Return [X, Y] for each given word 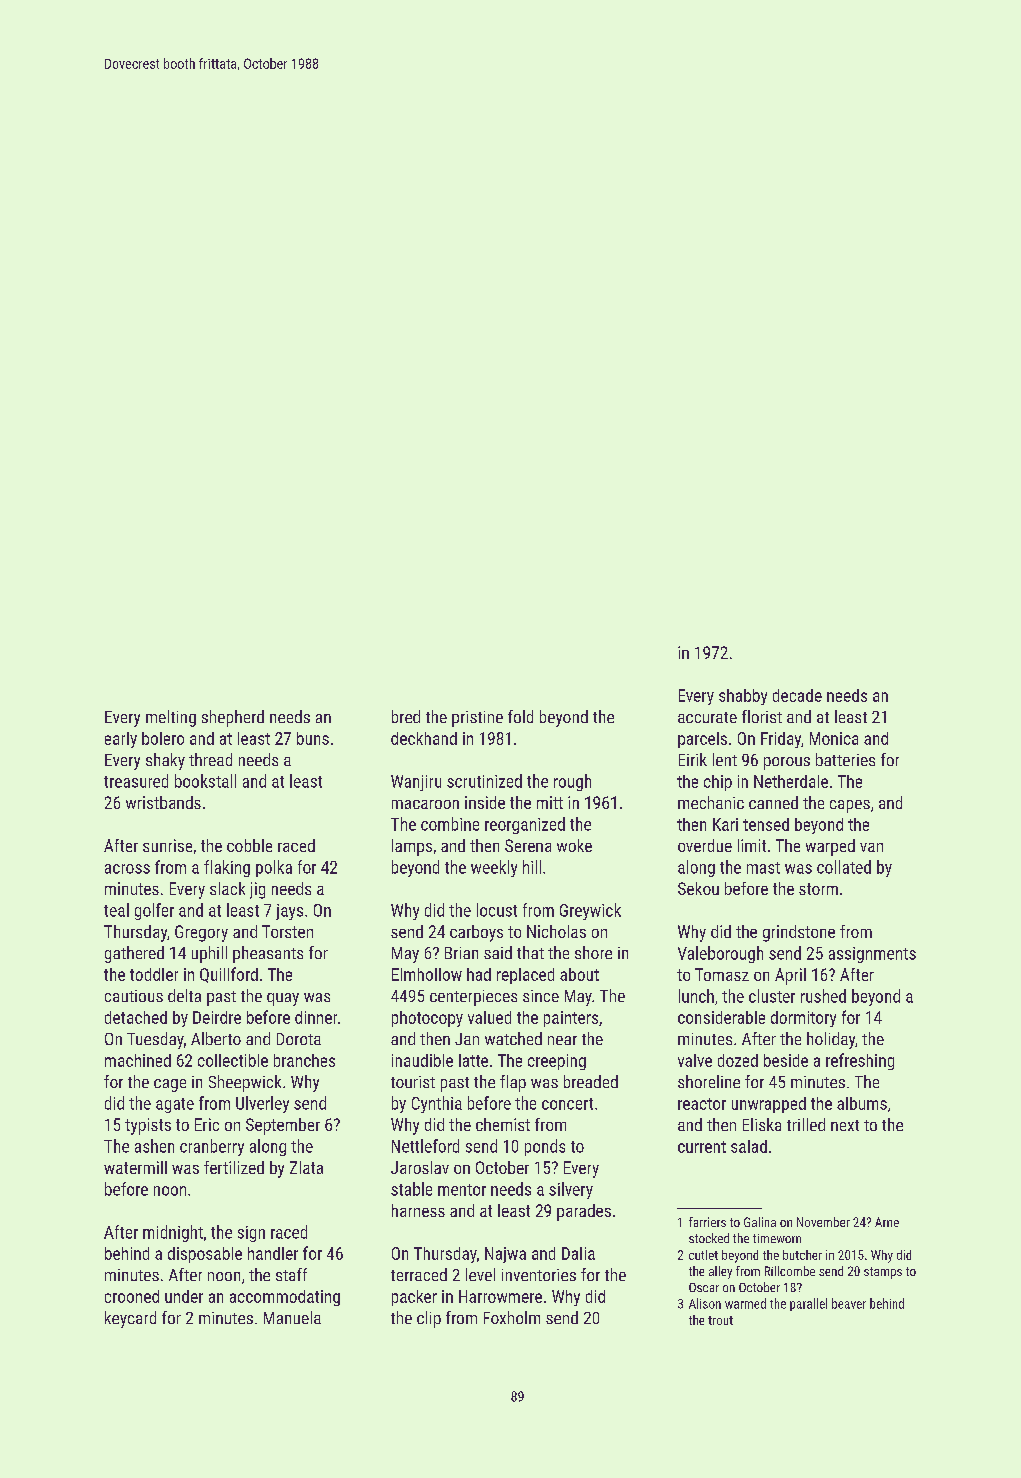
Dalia [578, 1253]
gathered [134, 954]
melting [171, 718]
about [579, 974]
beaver [849, 1303]
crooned [132, 1296]
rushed [823, 996]
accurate [707, 717]
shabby [743, 697]
